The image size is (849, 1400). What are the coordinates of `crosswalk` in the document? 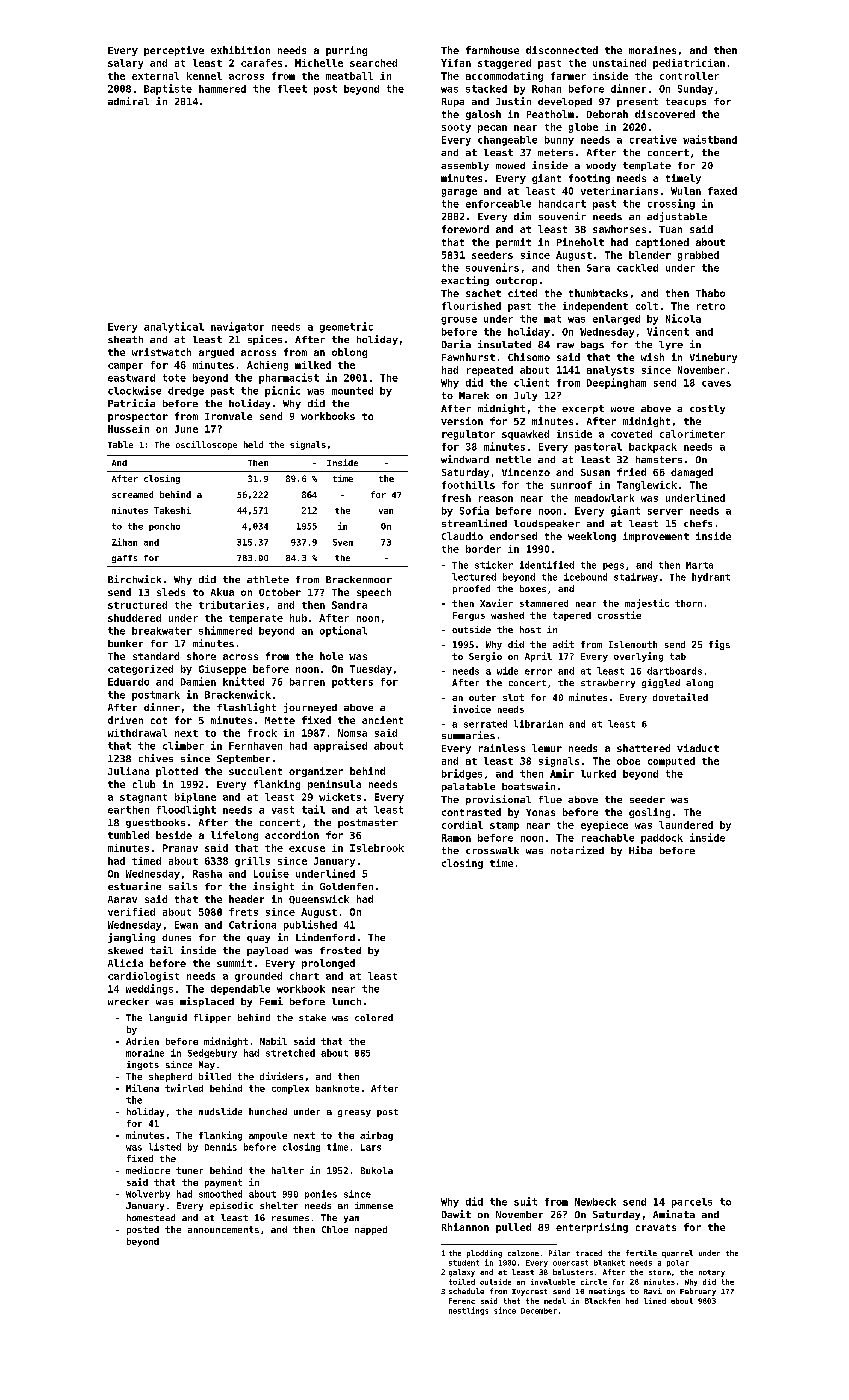 It's located at (492, 850).
